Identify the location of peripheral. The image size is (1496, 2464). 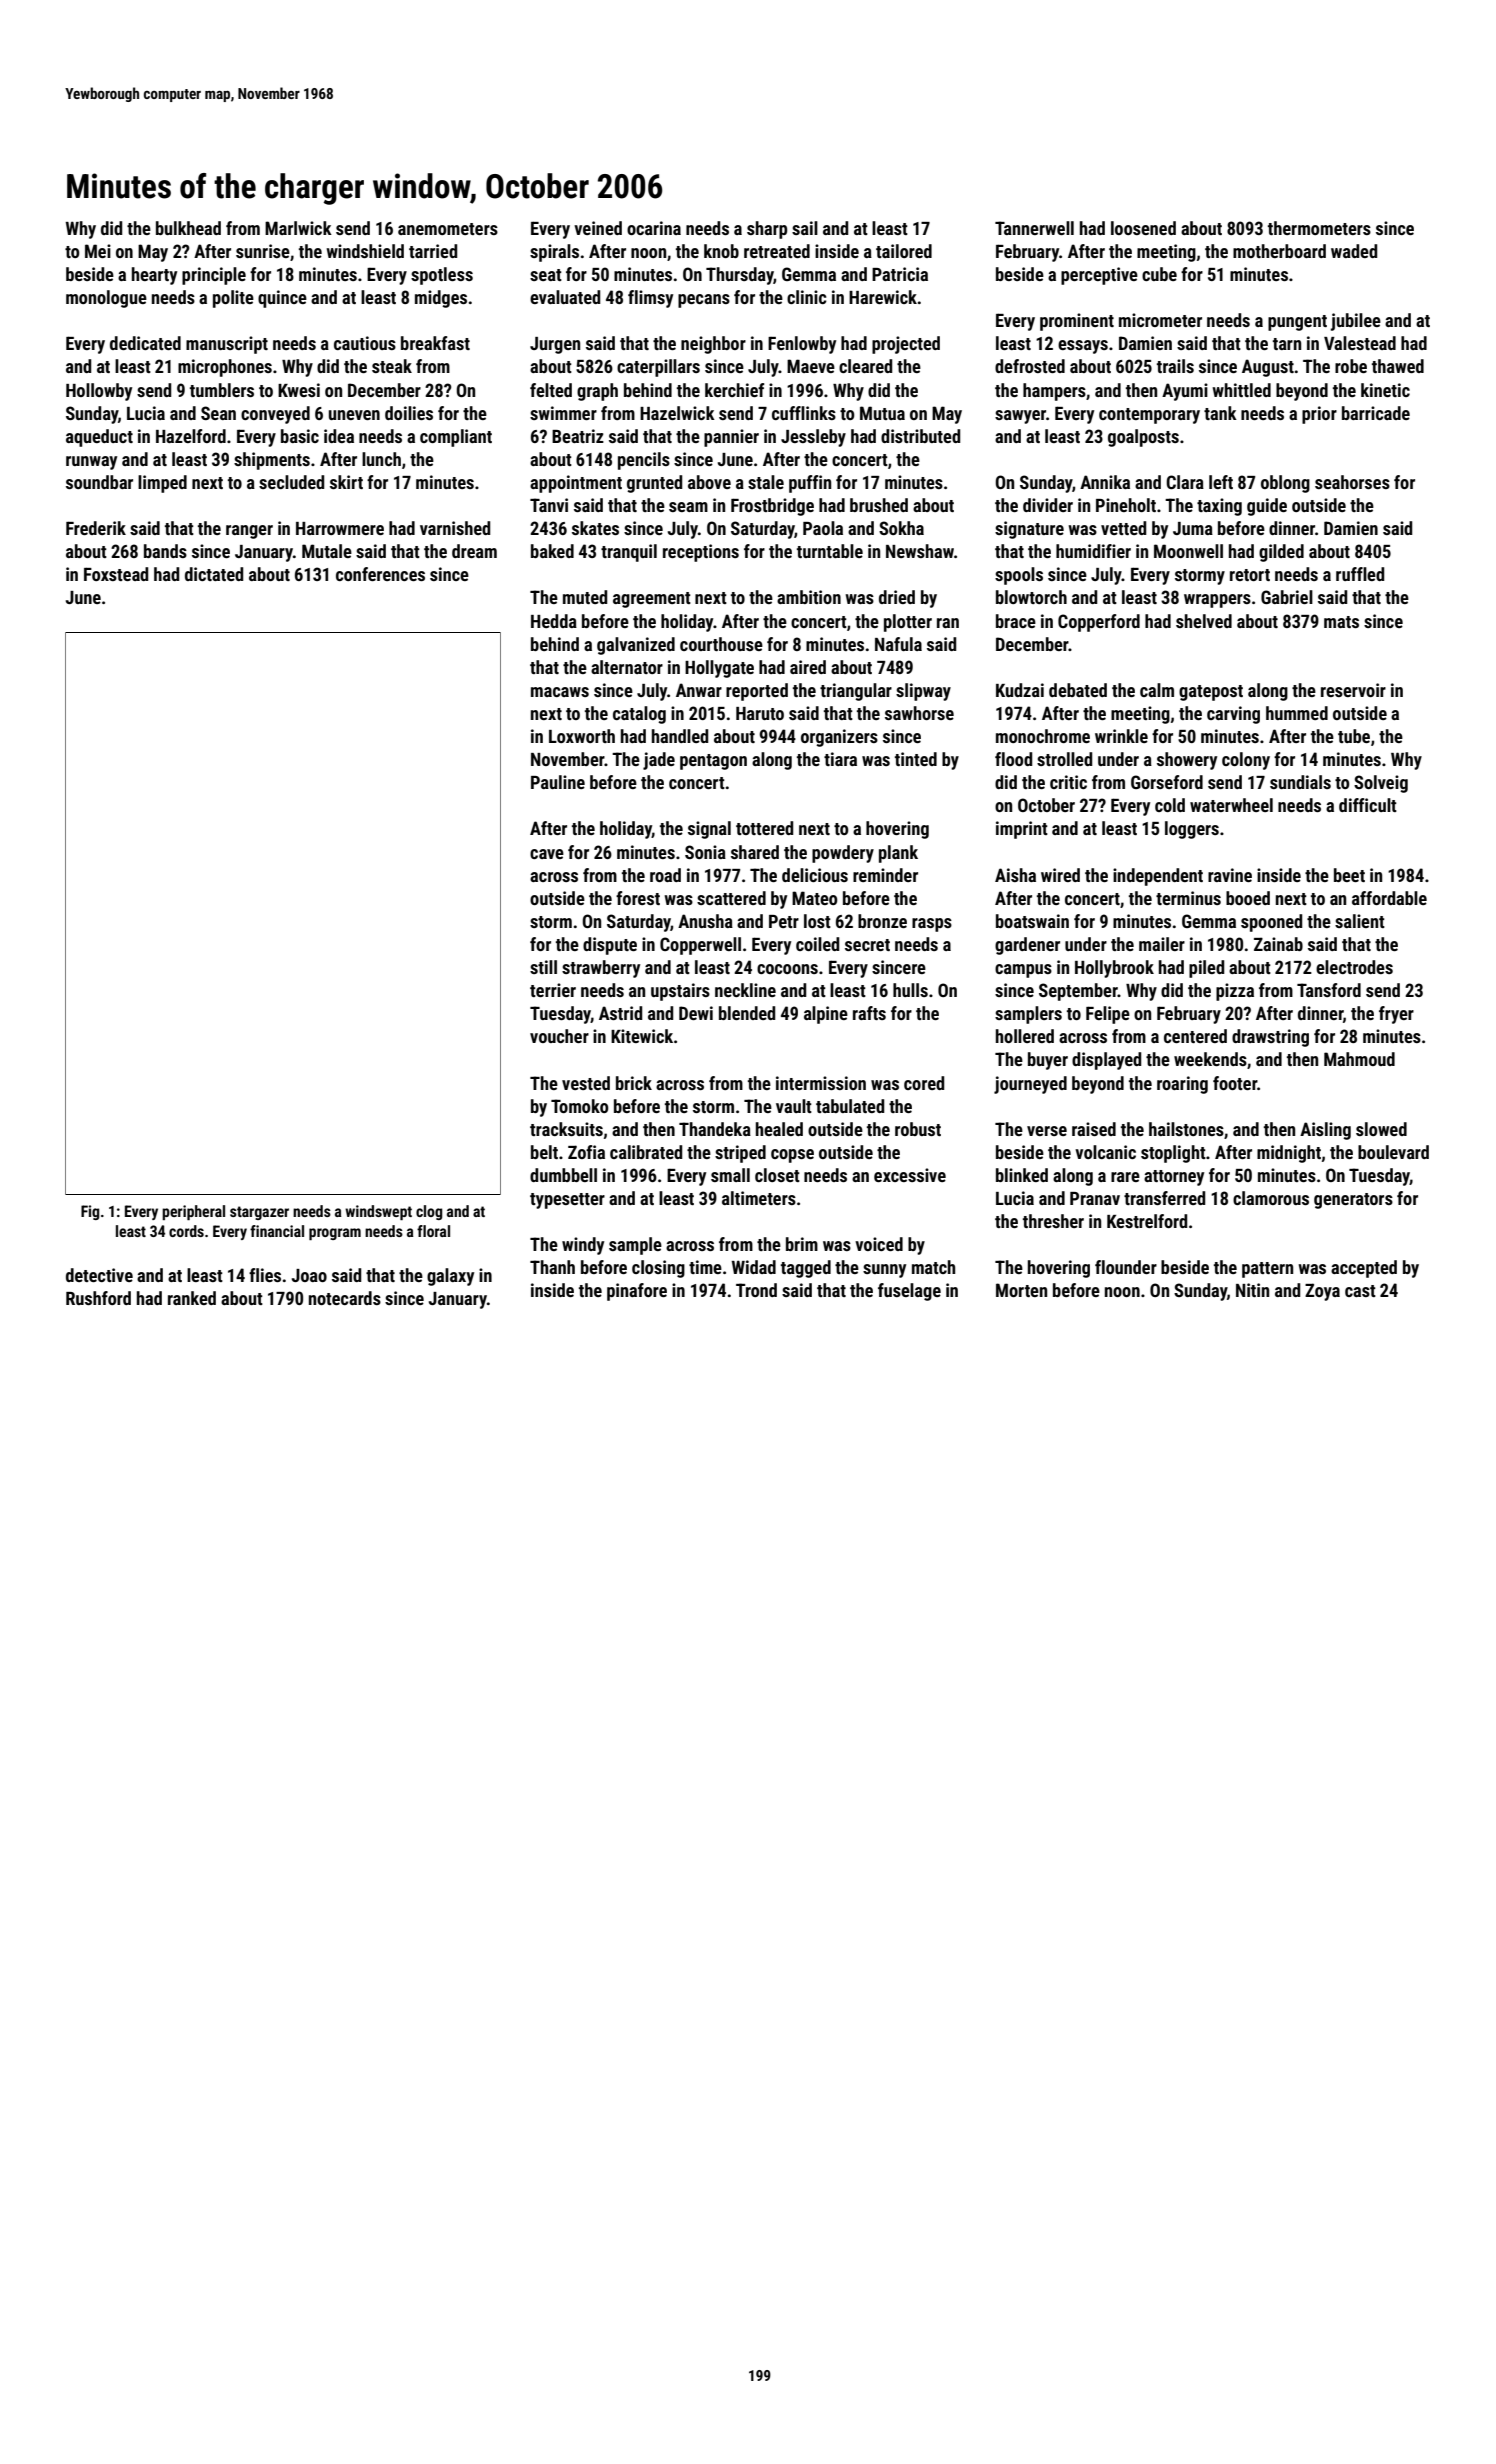
(193, 1212).
